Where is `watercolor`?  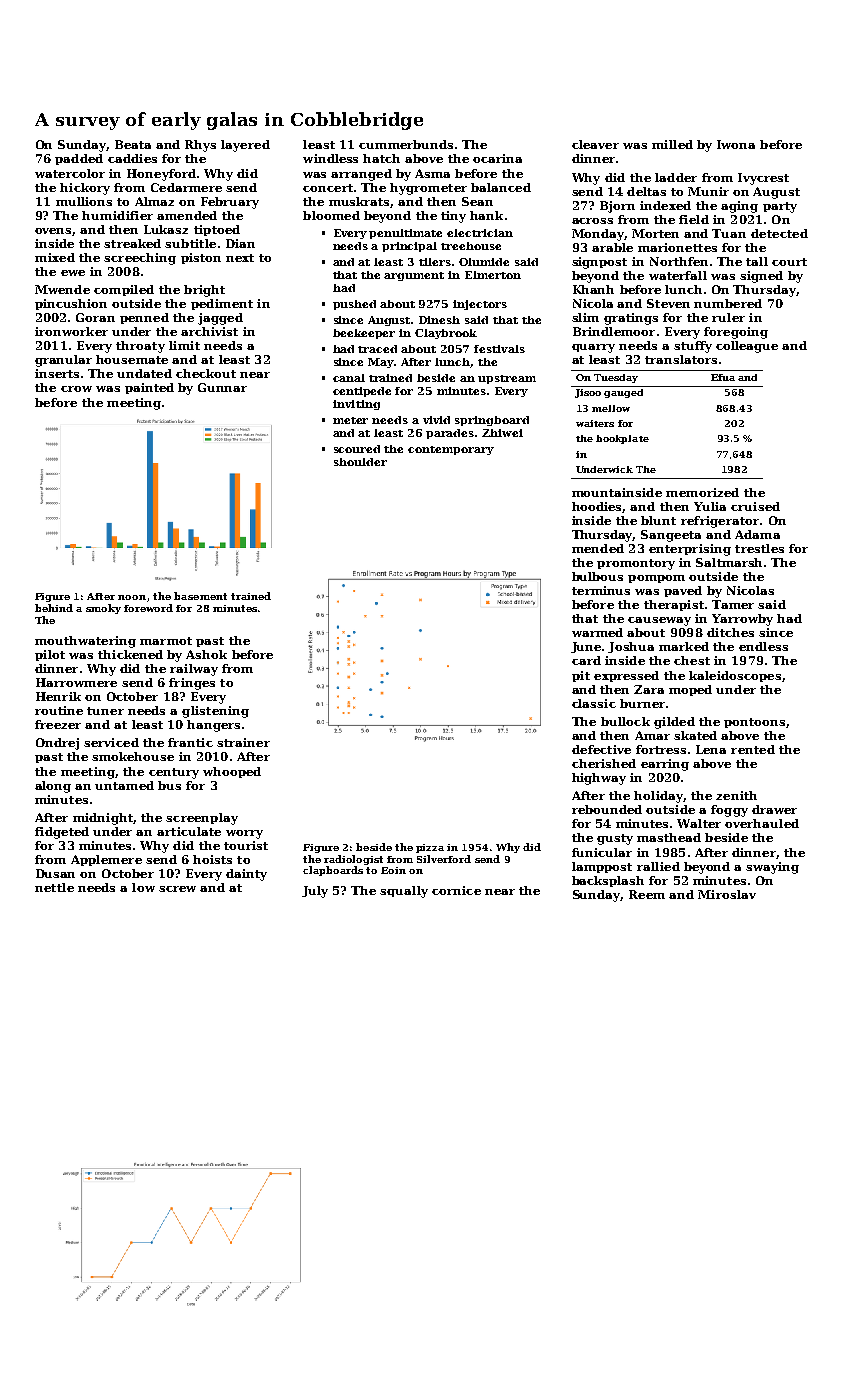 watercolor is located at coordinates (70, 173).
